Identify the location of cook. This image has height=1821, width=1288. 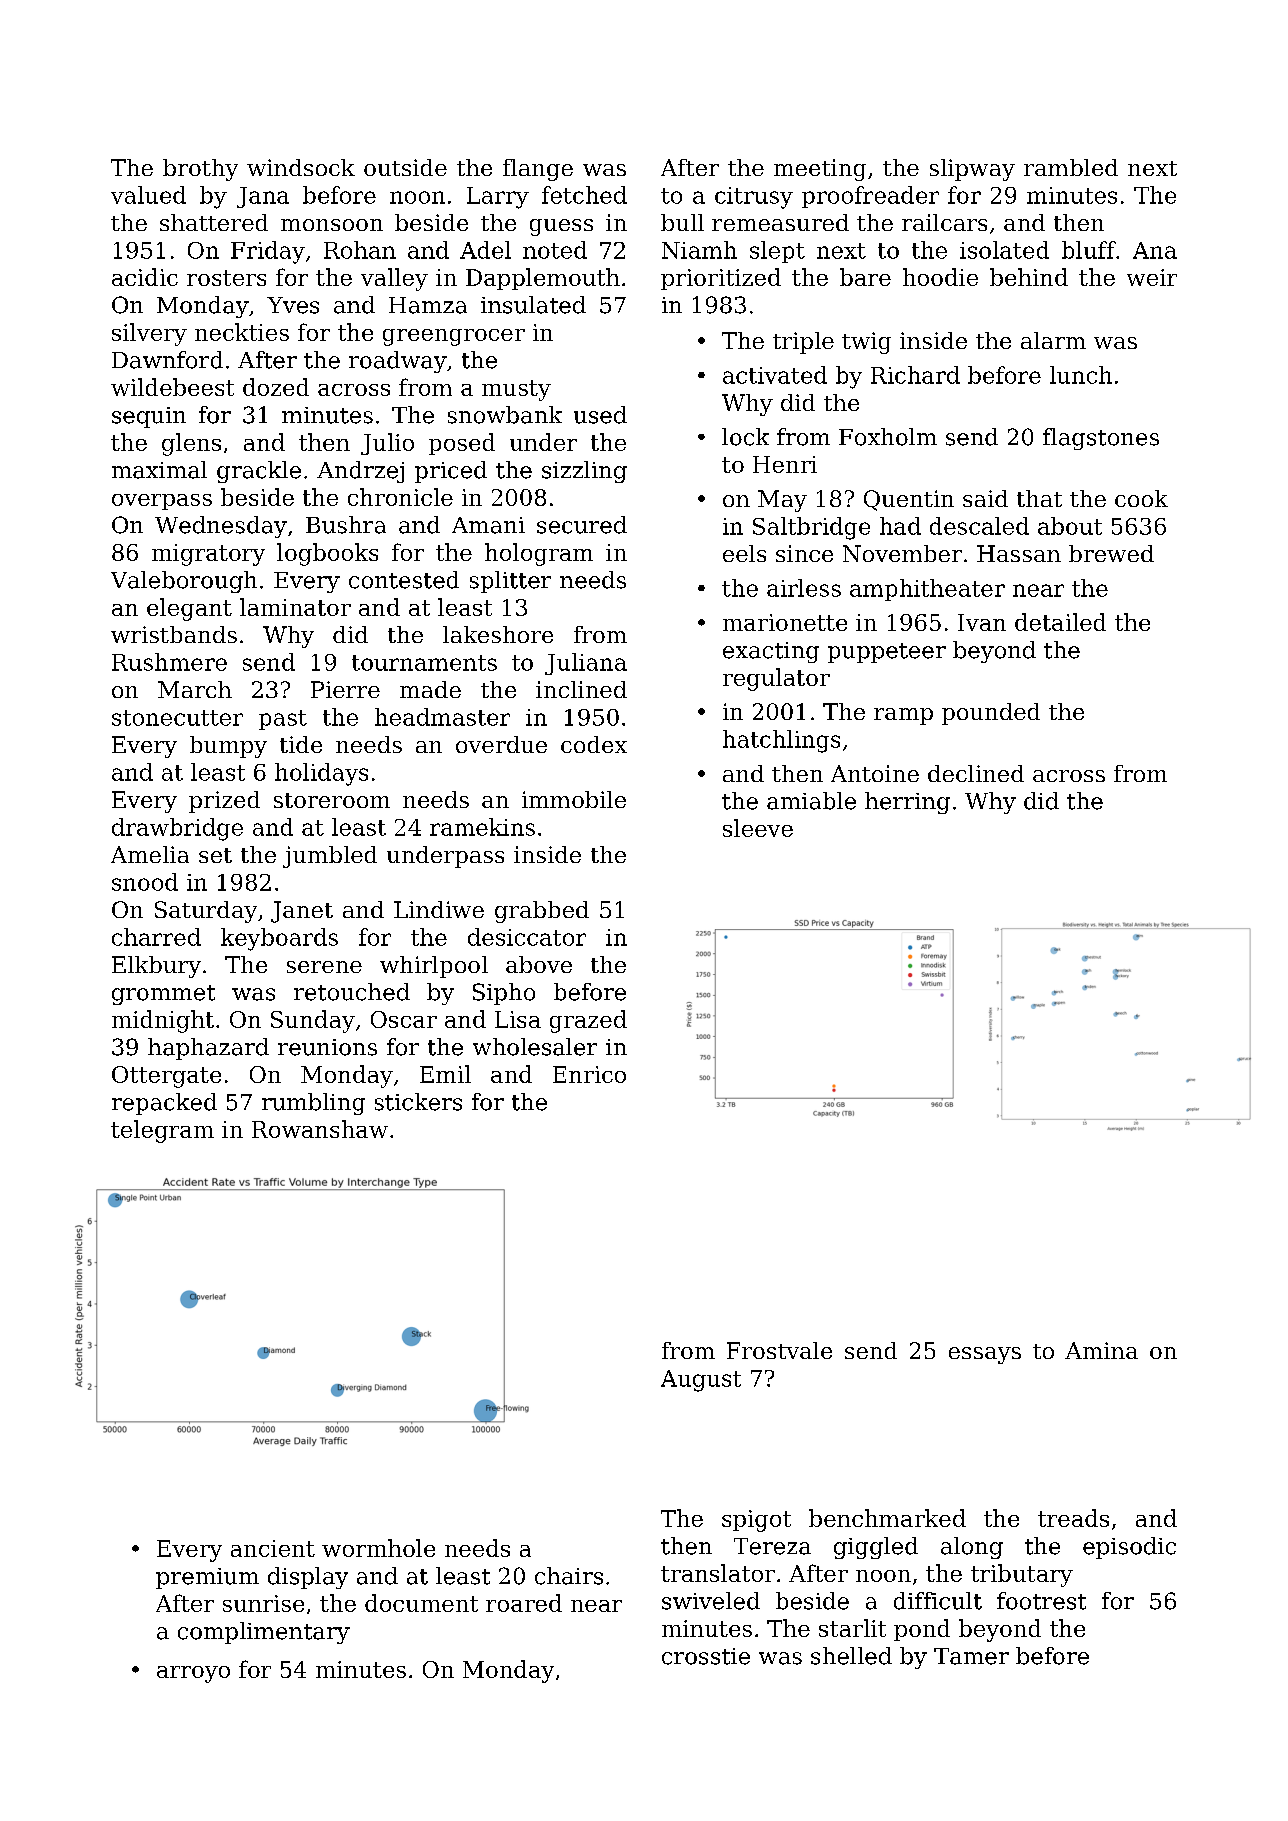
(1141, 498).
